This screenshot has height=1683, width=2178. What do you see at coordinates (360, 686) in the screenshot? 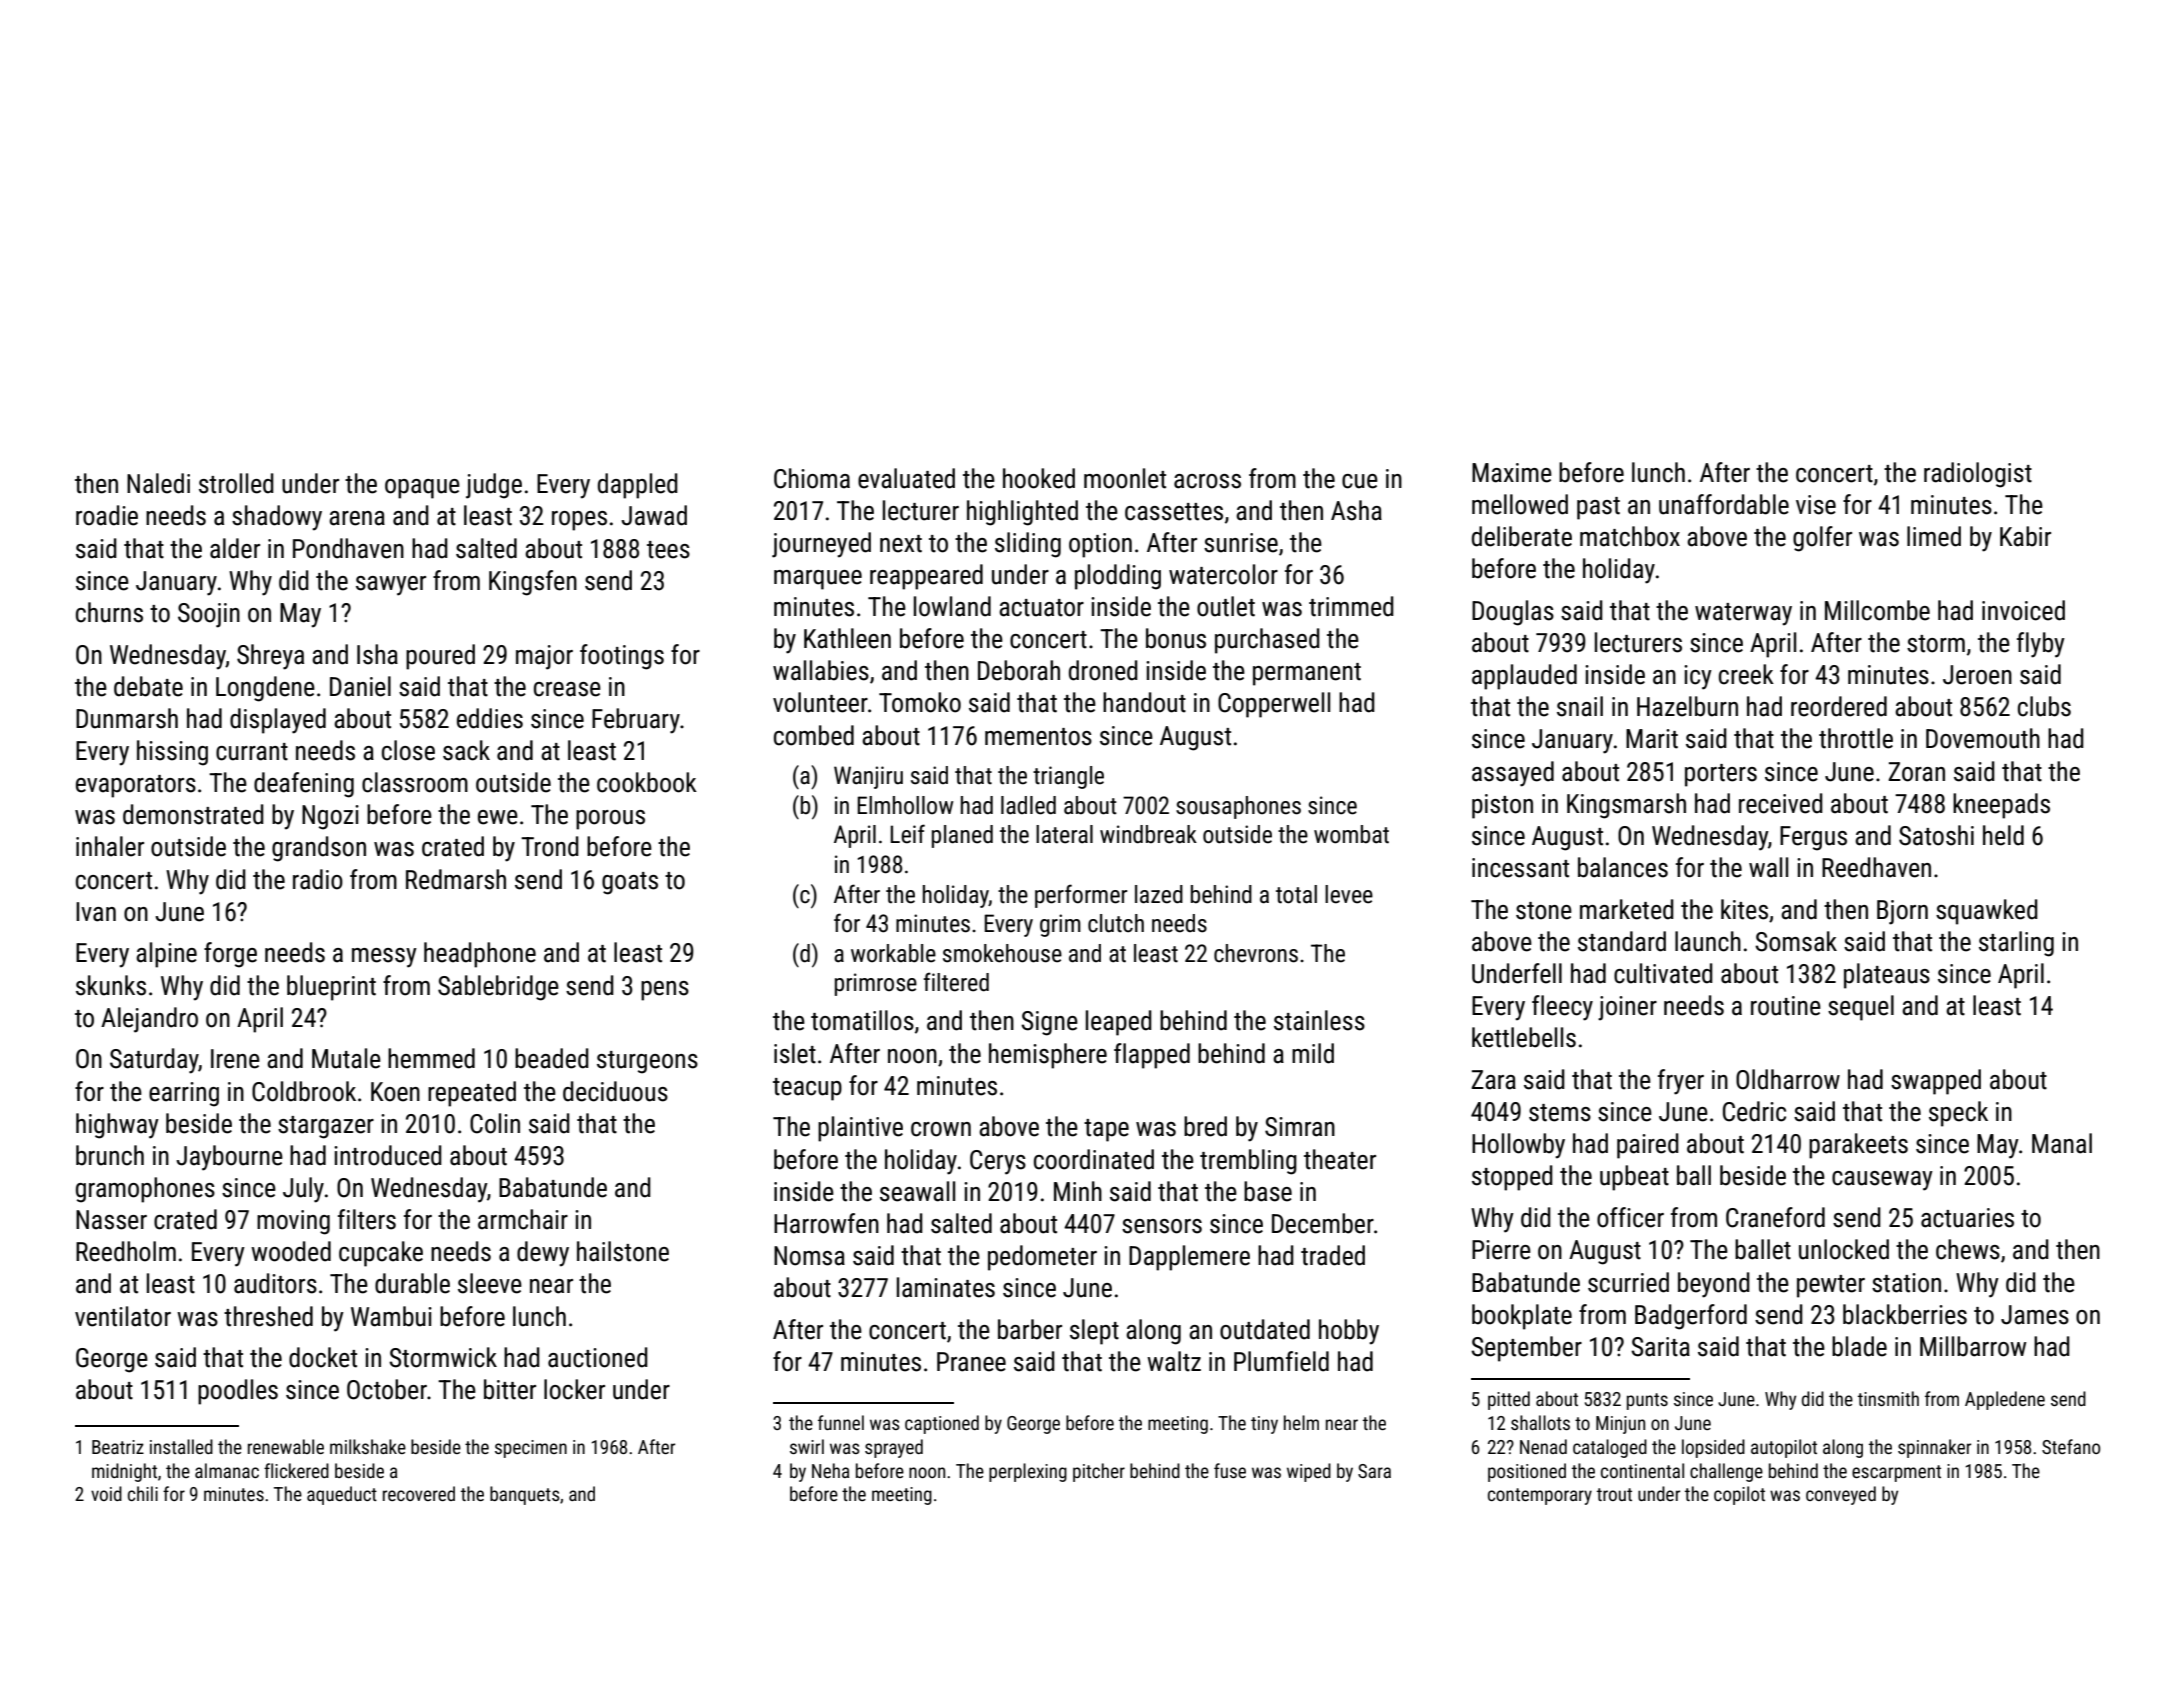
I see `Daniel` at bounding box center [360, 686].
